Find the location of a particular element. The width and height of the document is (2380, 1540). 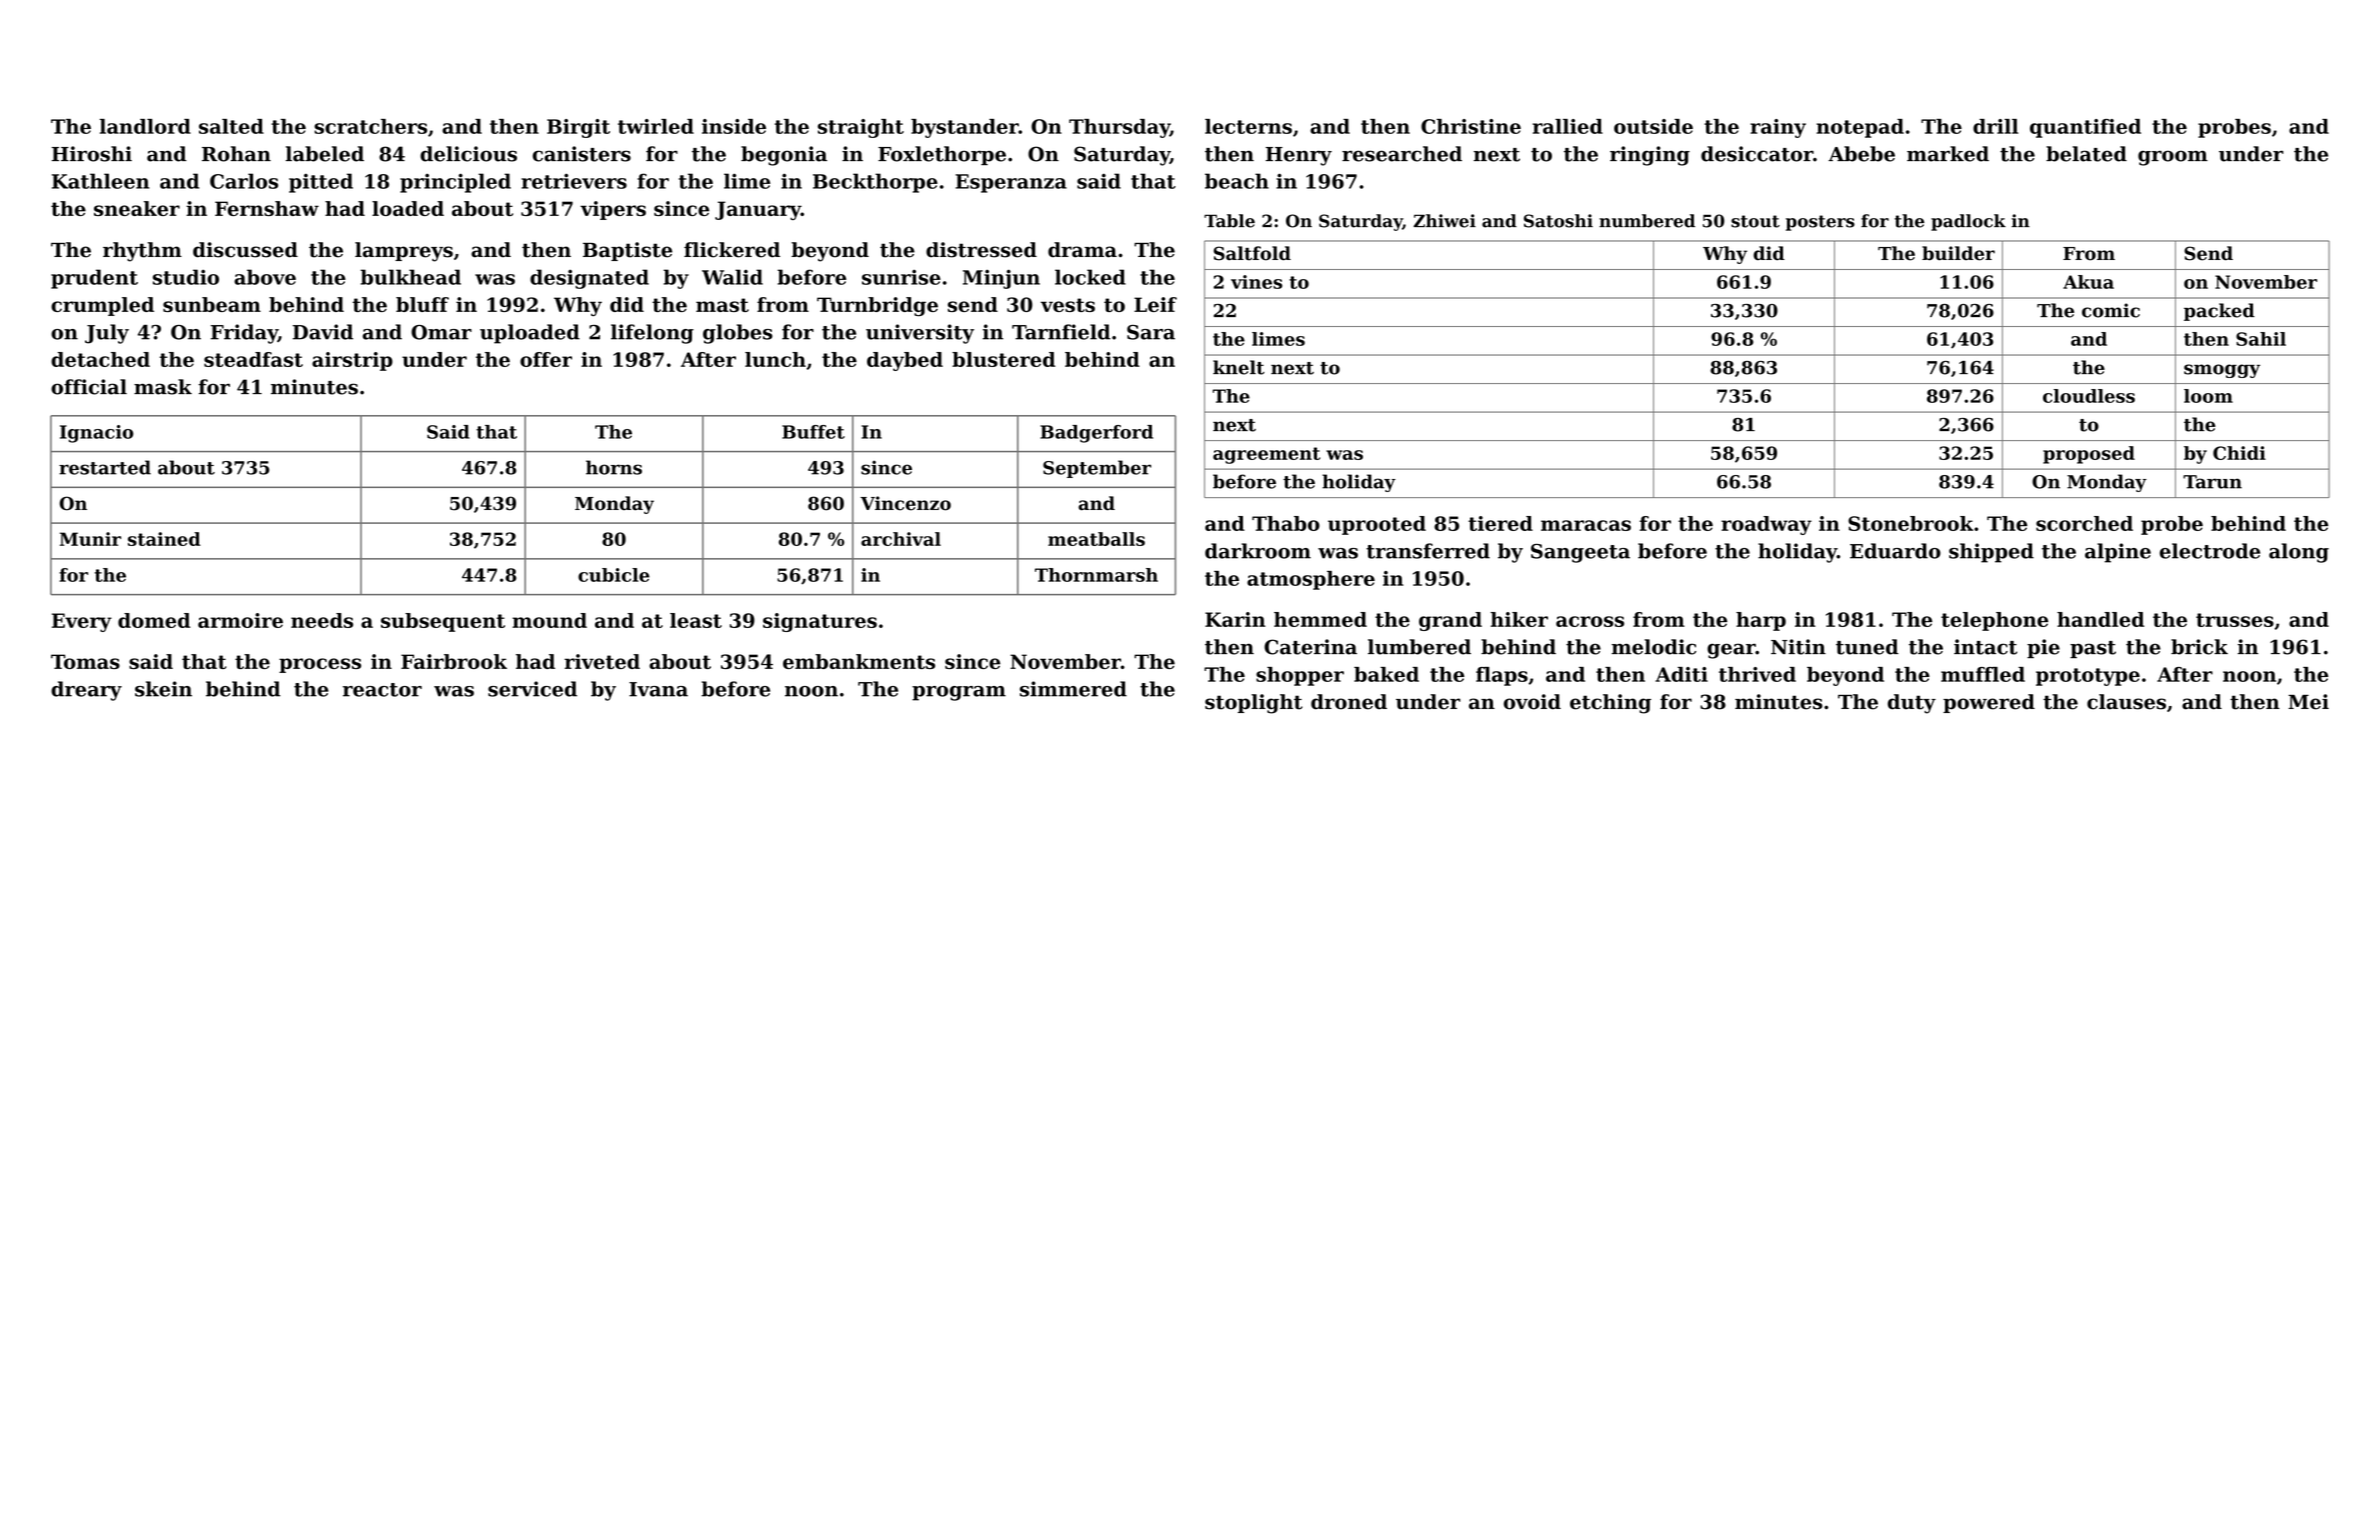

shipped is located at coordinates (1991, 553).
